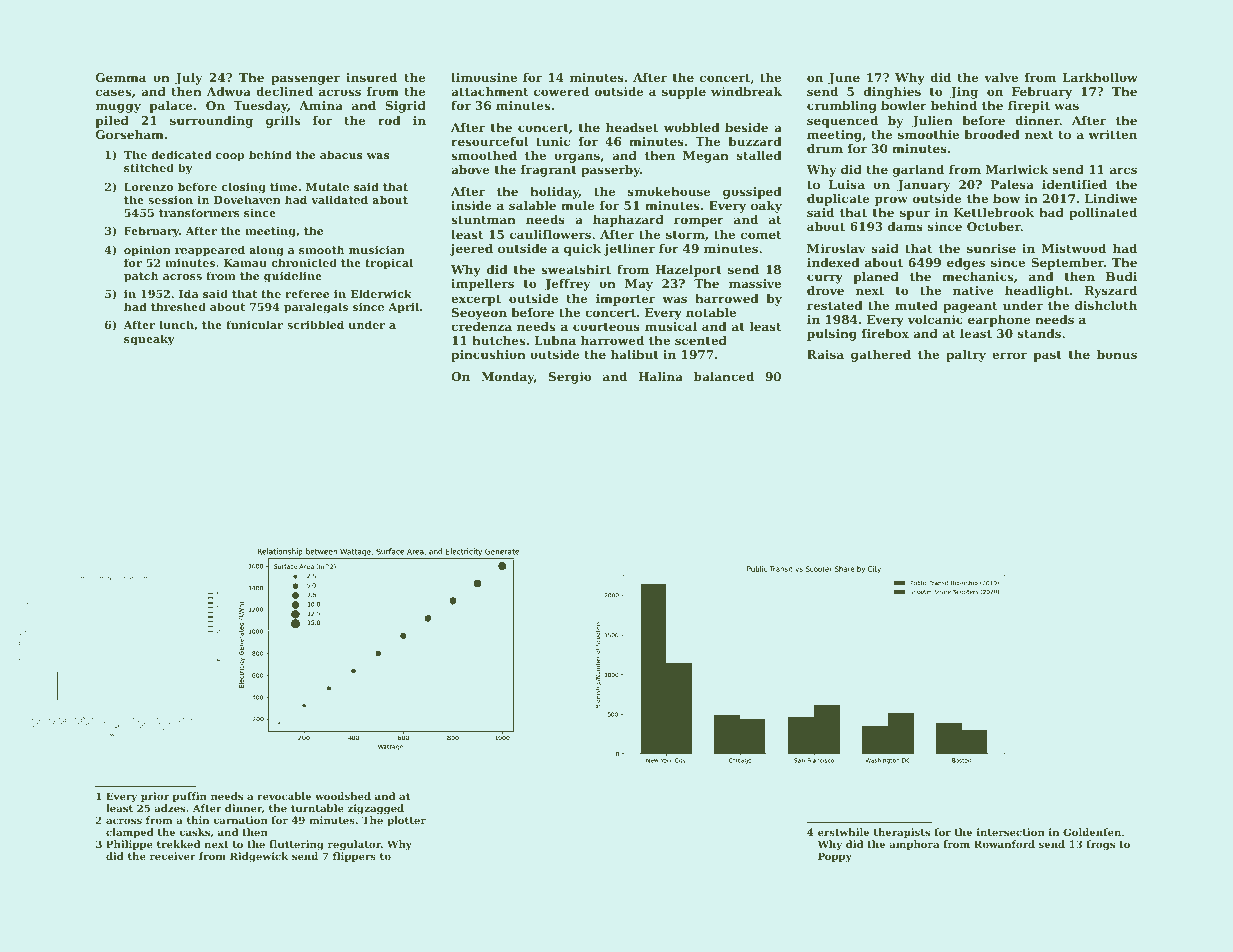 Image resolution: width=1233 pixels, height=952 pixels. Describe the element at coordinates (149, 340) in the image. I see `squeaky` at that location.
